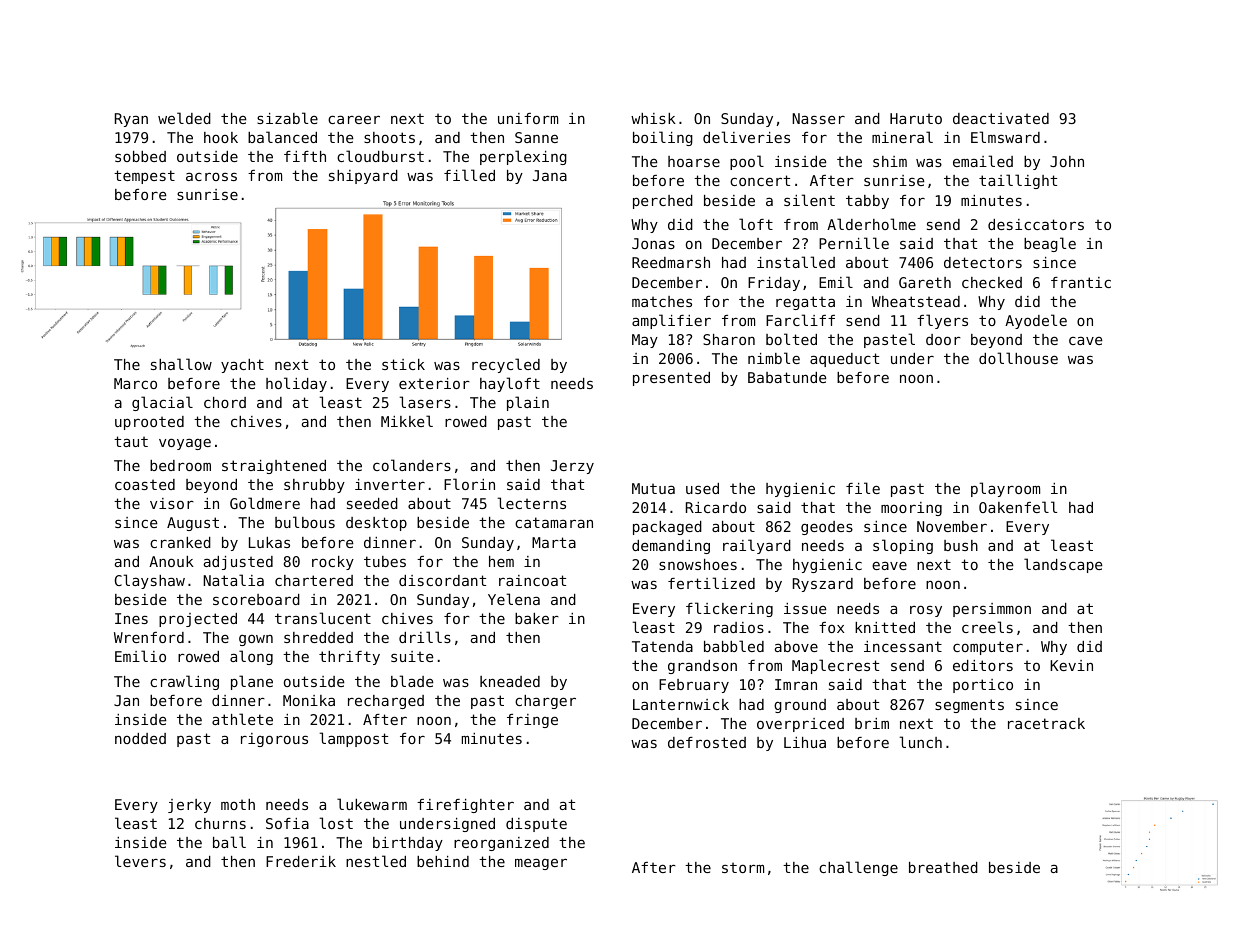 This screenshot has height=952, width=1233. Describe the element at coordinates (1005, 489) in the screenshot. I see `playroom` at that location.
